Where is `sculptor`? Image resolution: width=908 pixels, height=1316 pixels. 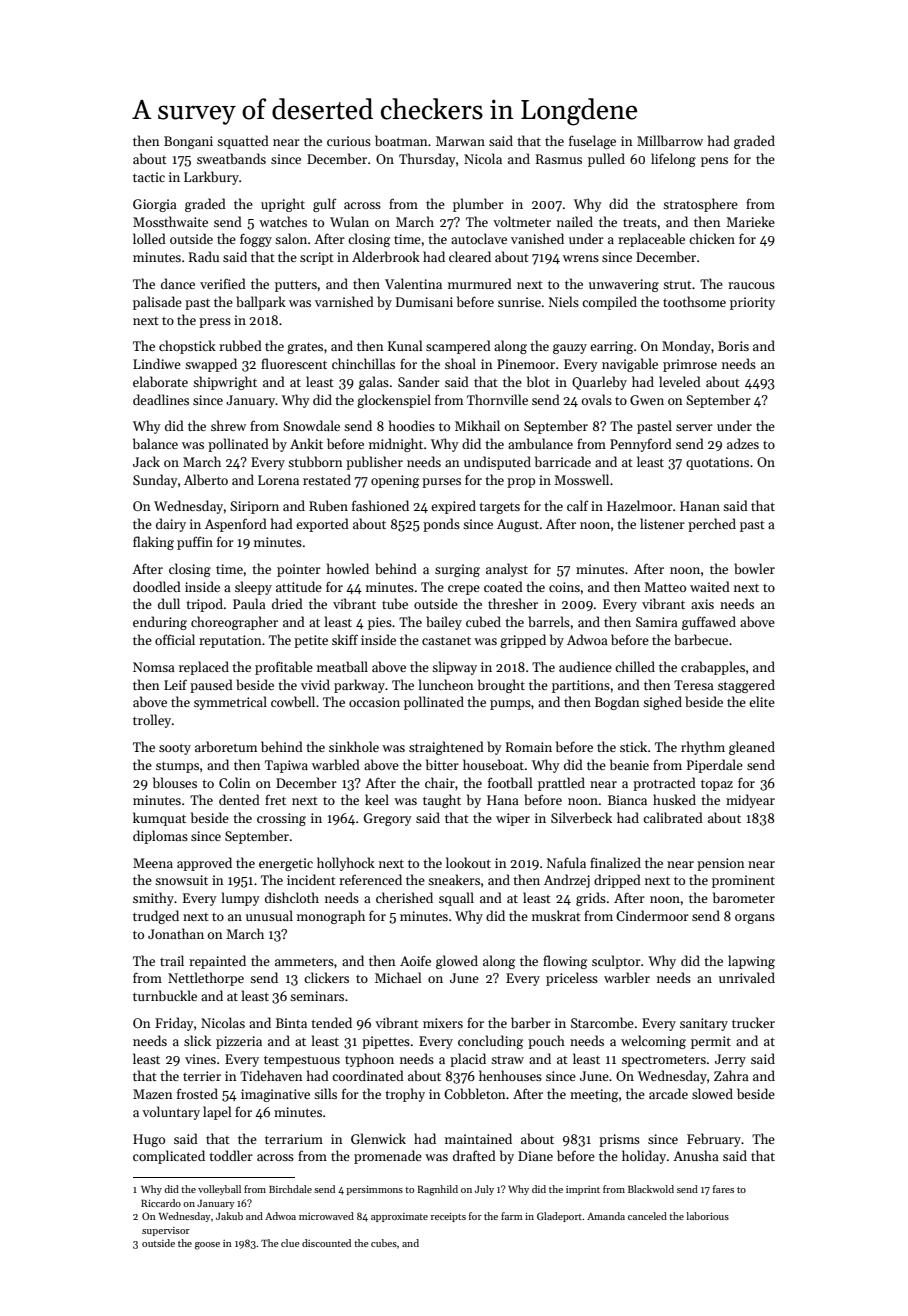 sculptor is located at coordinates (616, 962).
